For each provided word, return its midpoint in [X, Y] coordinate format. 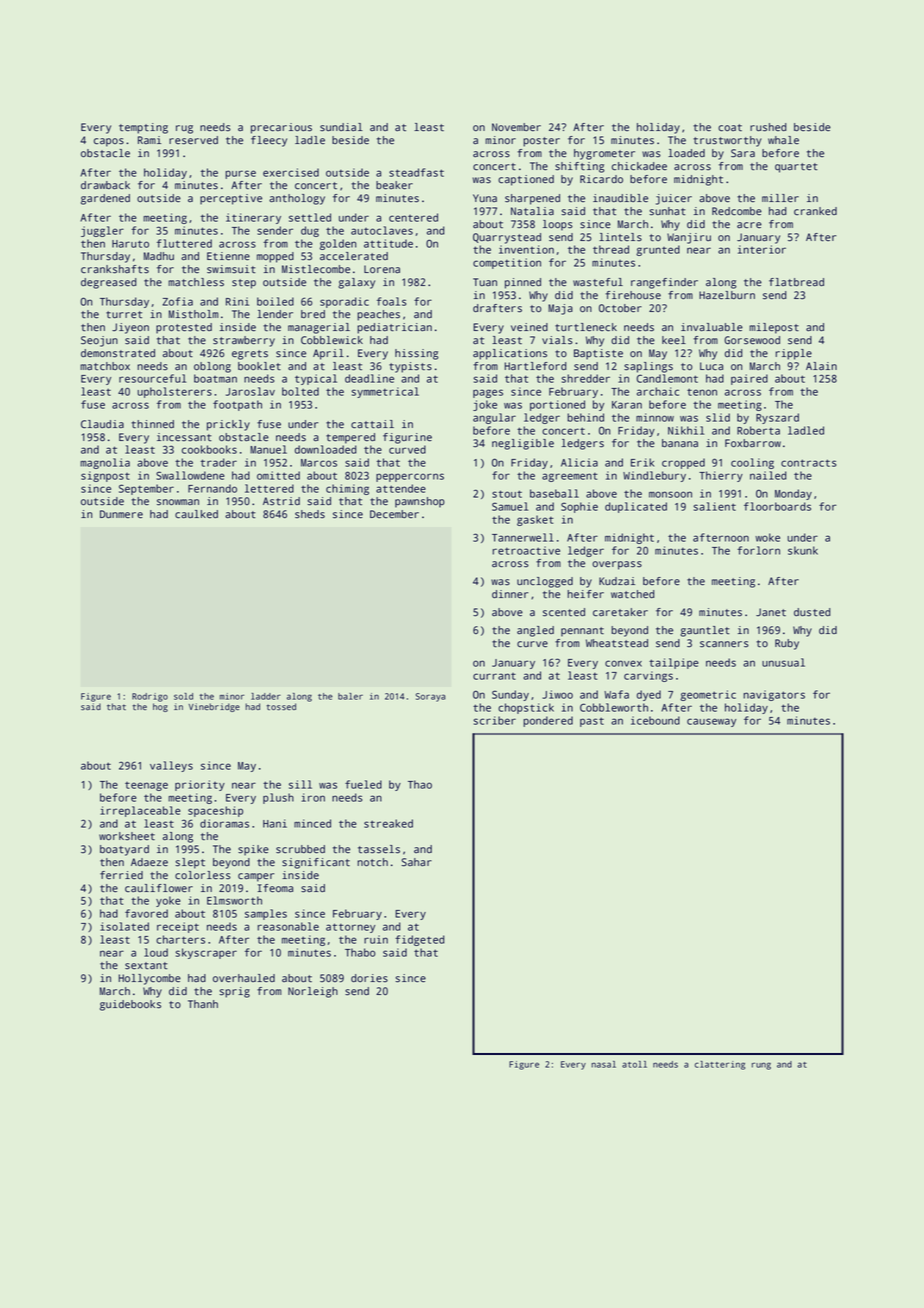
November [516, 127]
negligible [523, 444]
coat [730, 128]
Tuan [485, 282]
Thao [420, 784]
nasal [603, 1064]
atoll [634, 1064]
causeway [711, 722]
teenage [146, 786]
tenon [702, 392]
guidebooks [130, 1005]
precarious [281, 128]
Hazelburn [727, 295]
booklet [259, 366]
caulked [196, 514]
